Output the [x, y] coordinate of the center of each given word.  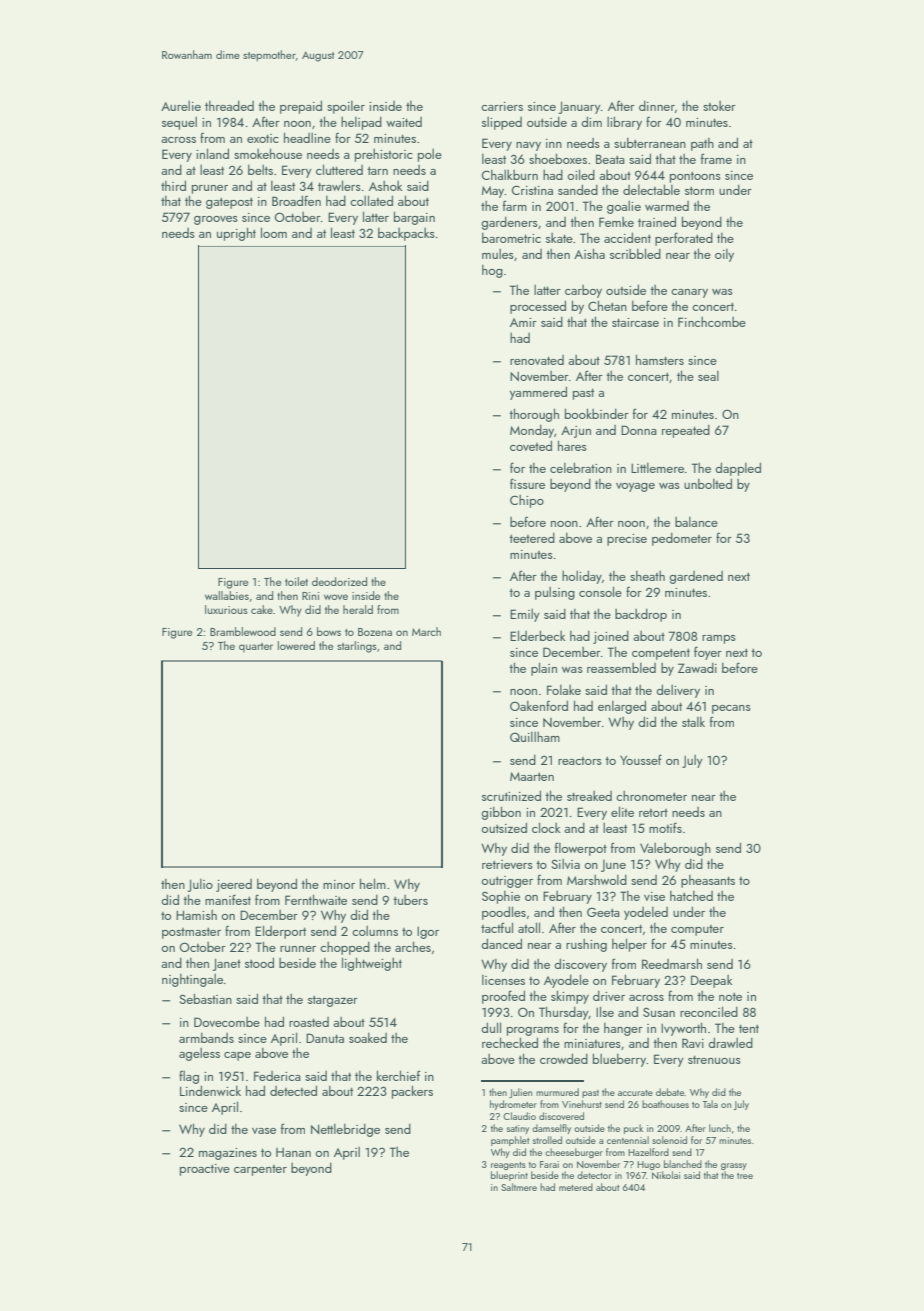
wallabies [227, 595]
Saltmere [519, 1187]
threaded [229, 106]
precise [627, 540]
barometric [511, 238]
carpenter [260, 1170]
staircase [635, 322]
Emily [525, 615]
